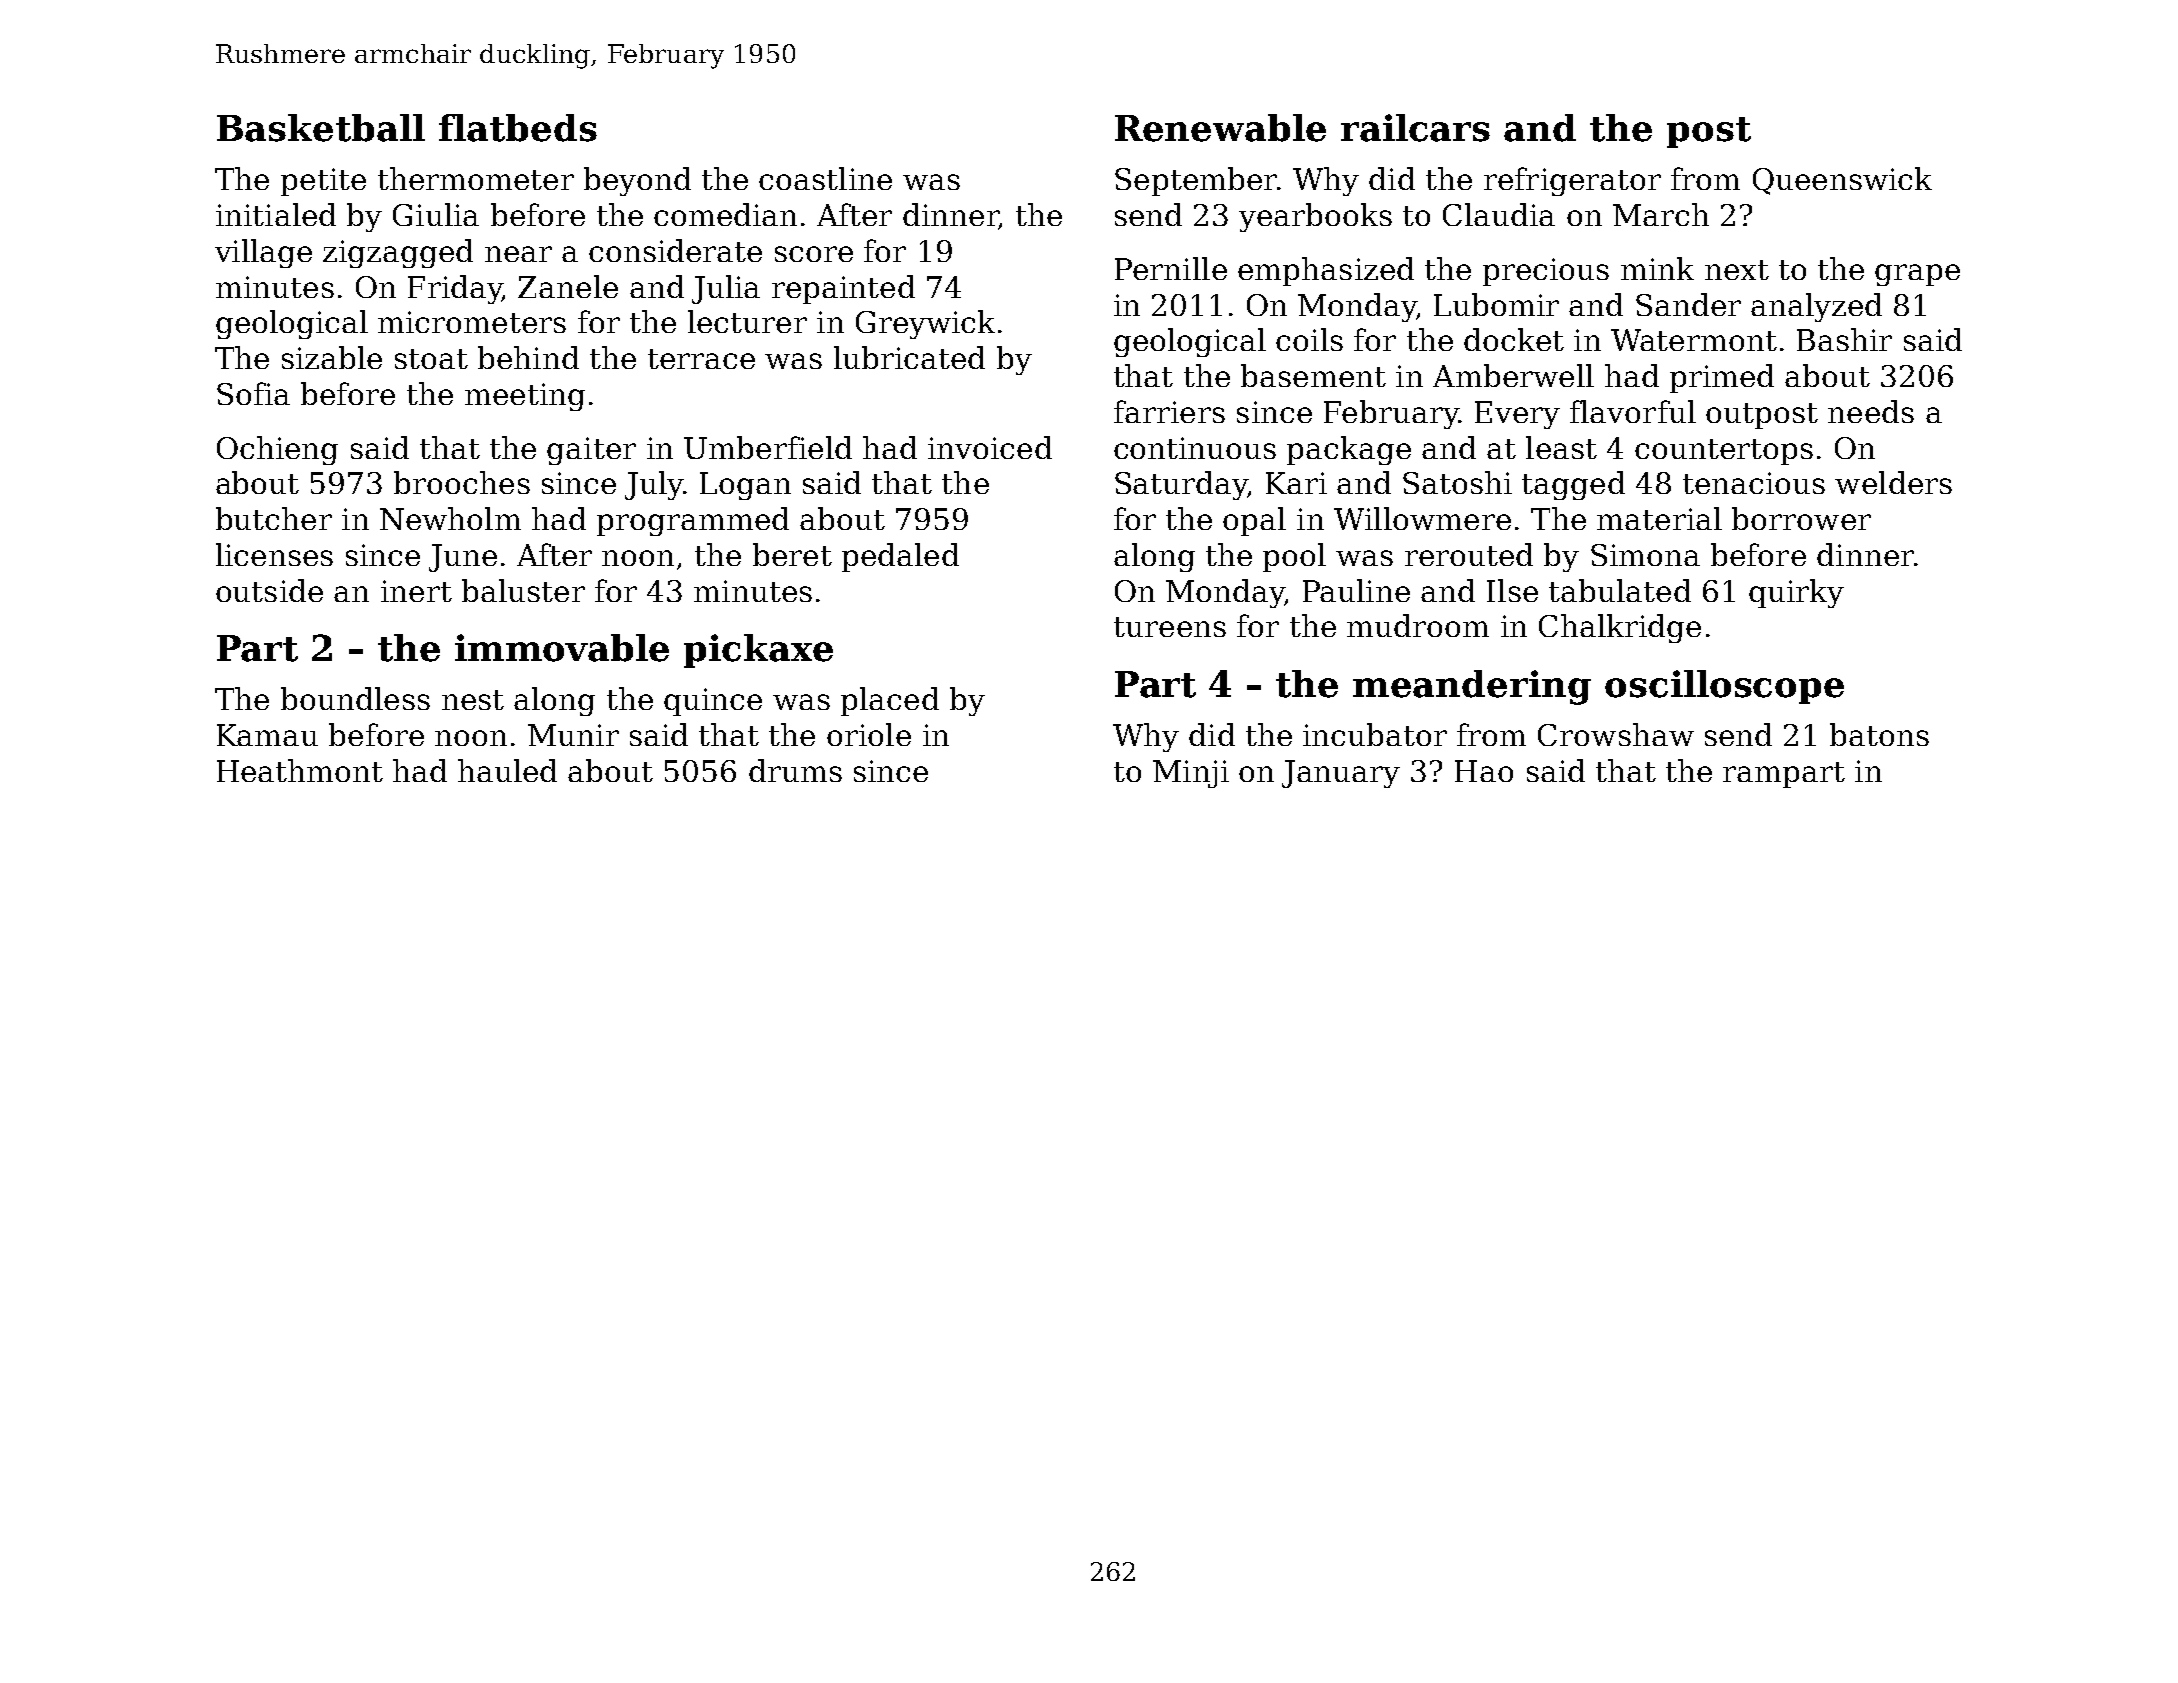  Describe the element at coordinates (518, 128) in the image. I see `flatbeds` at that location.
